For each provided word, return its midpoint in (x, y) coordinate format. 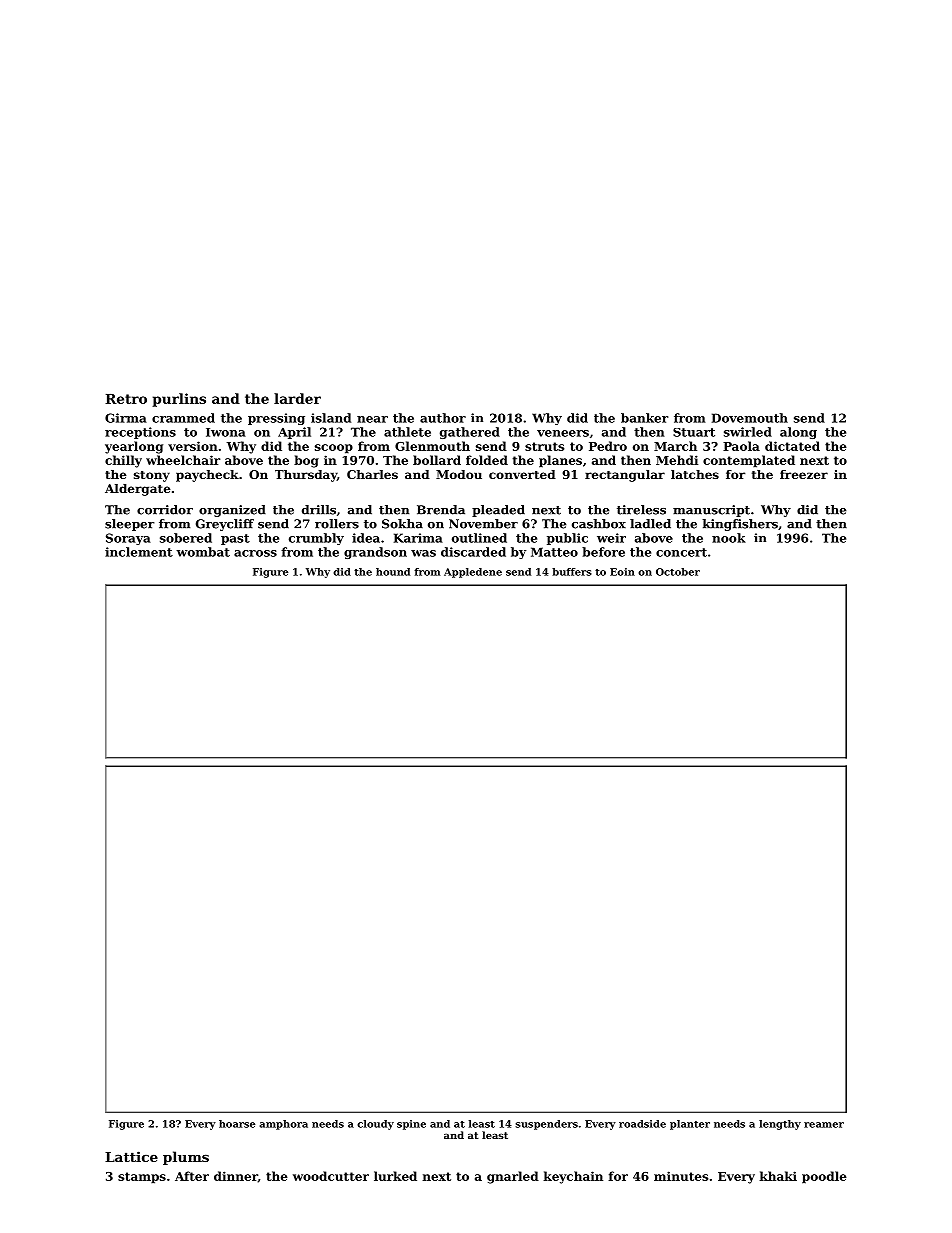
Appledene (473, 573)
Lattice (131, 1156)
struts (544, 446)
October (678, 572)
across (255, 553)
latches (695, 474)
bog (306, 461)
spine (411, 1125)
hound (393, 572)
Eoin (622, 572)
